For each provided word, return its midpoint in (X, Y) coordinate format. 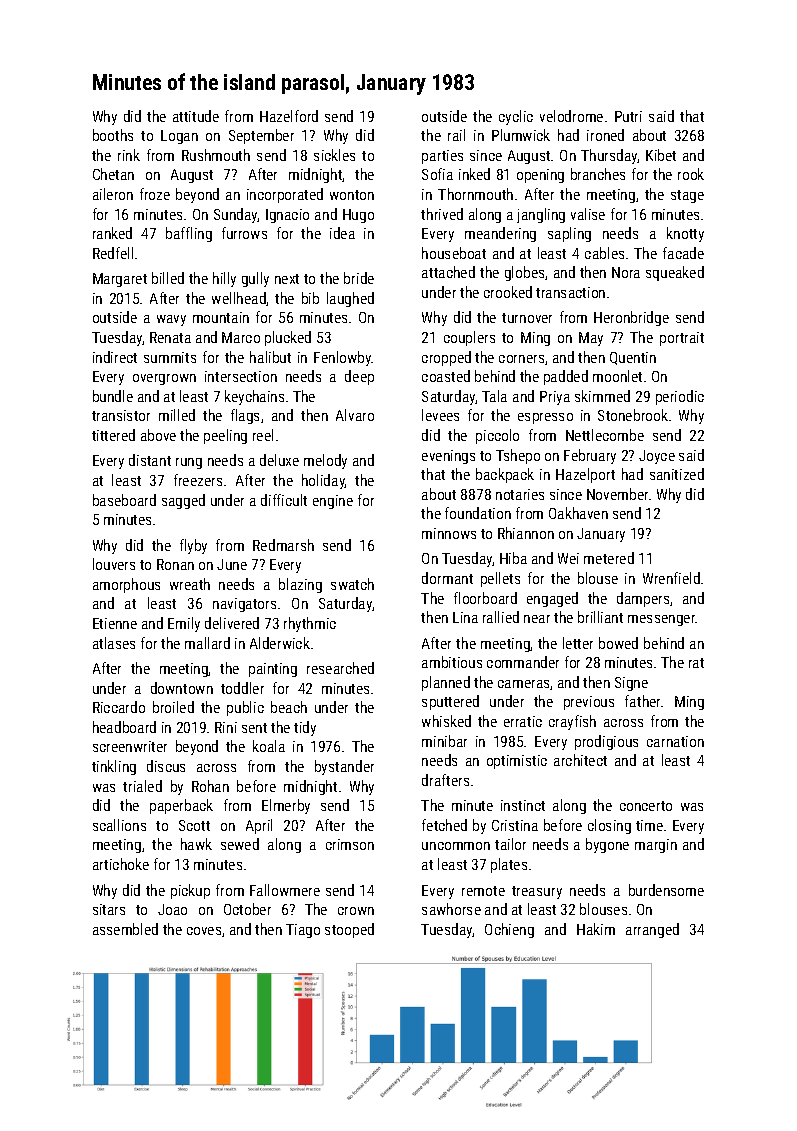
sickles (334, 155)
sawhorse (451, 909)
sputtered (450, 702)
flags (245, 416)
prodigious (606, 742)
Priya (555, 398)
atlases (114, 643)
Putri (628, 116)
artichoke (121, 864)
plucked (288, 338)
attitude (196, 116)
